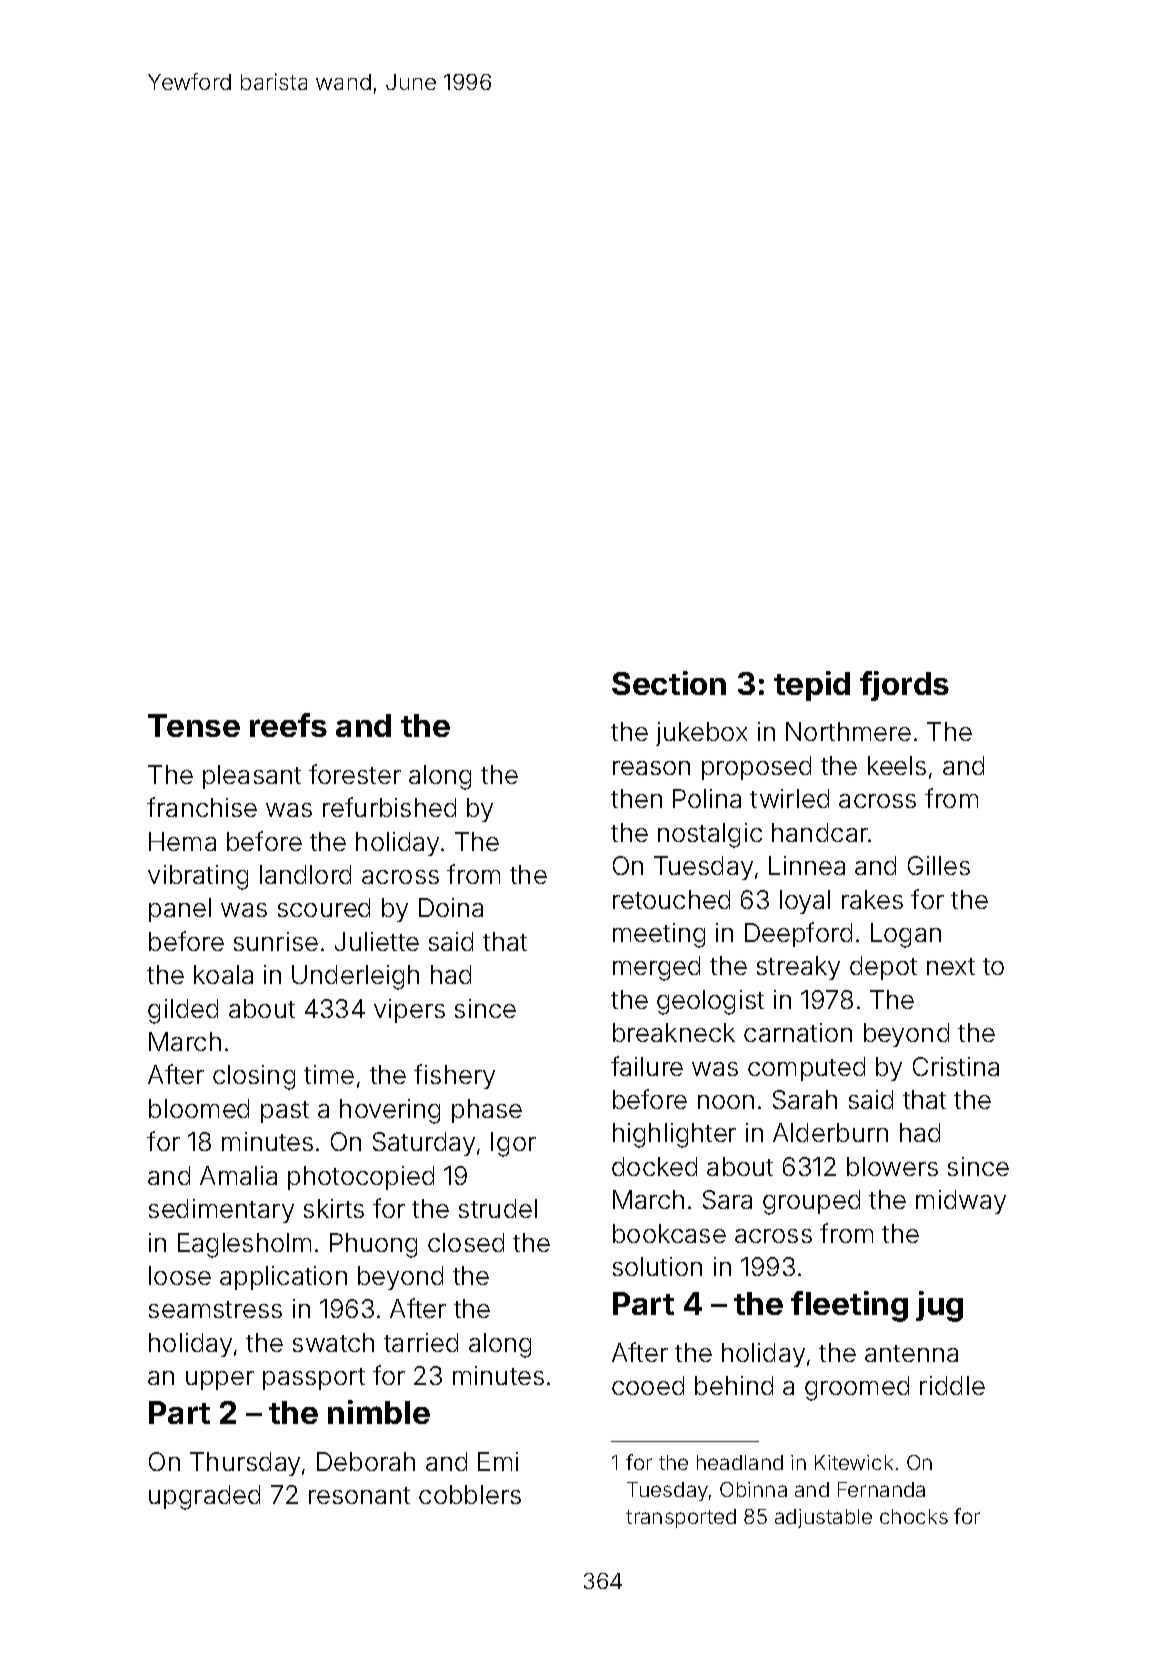  Describe the element at coordinates (487, 1111) in the screenshot. I see `phase` at that location.
